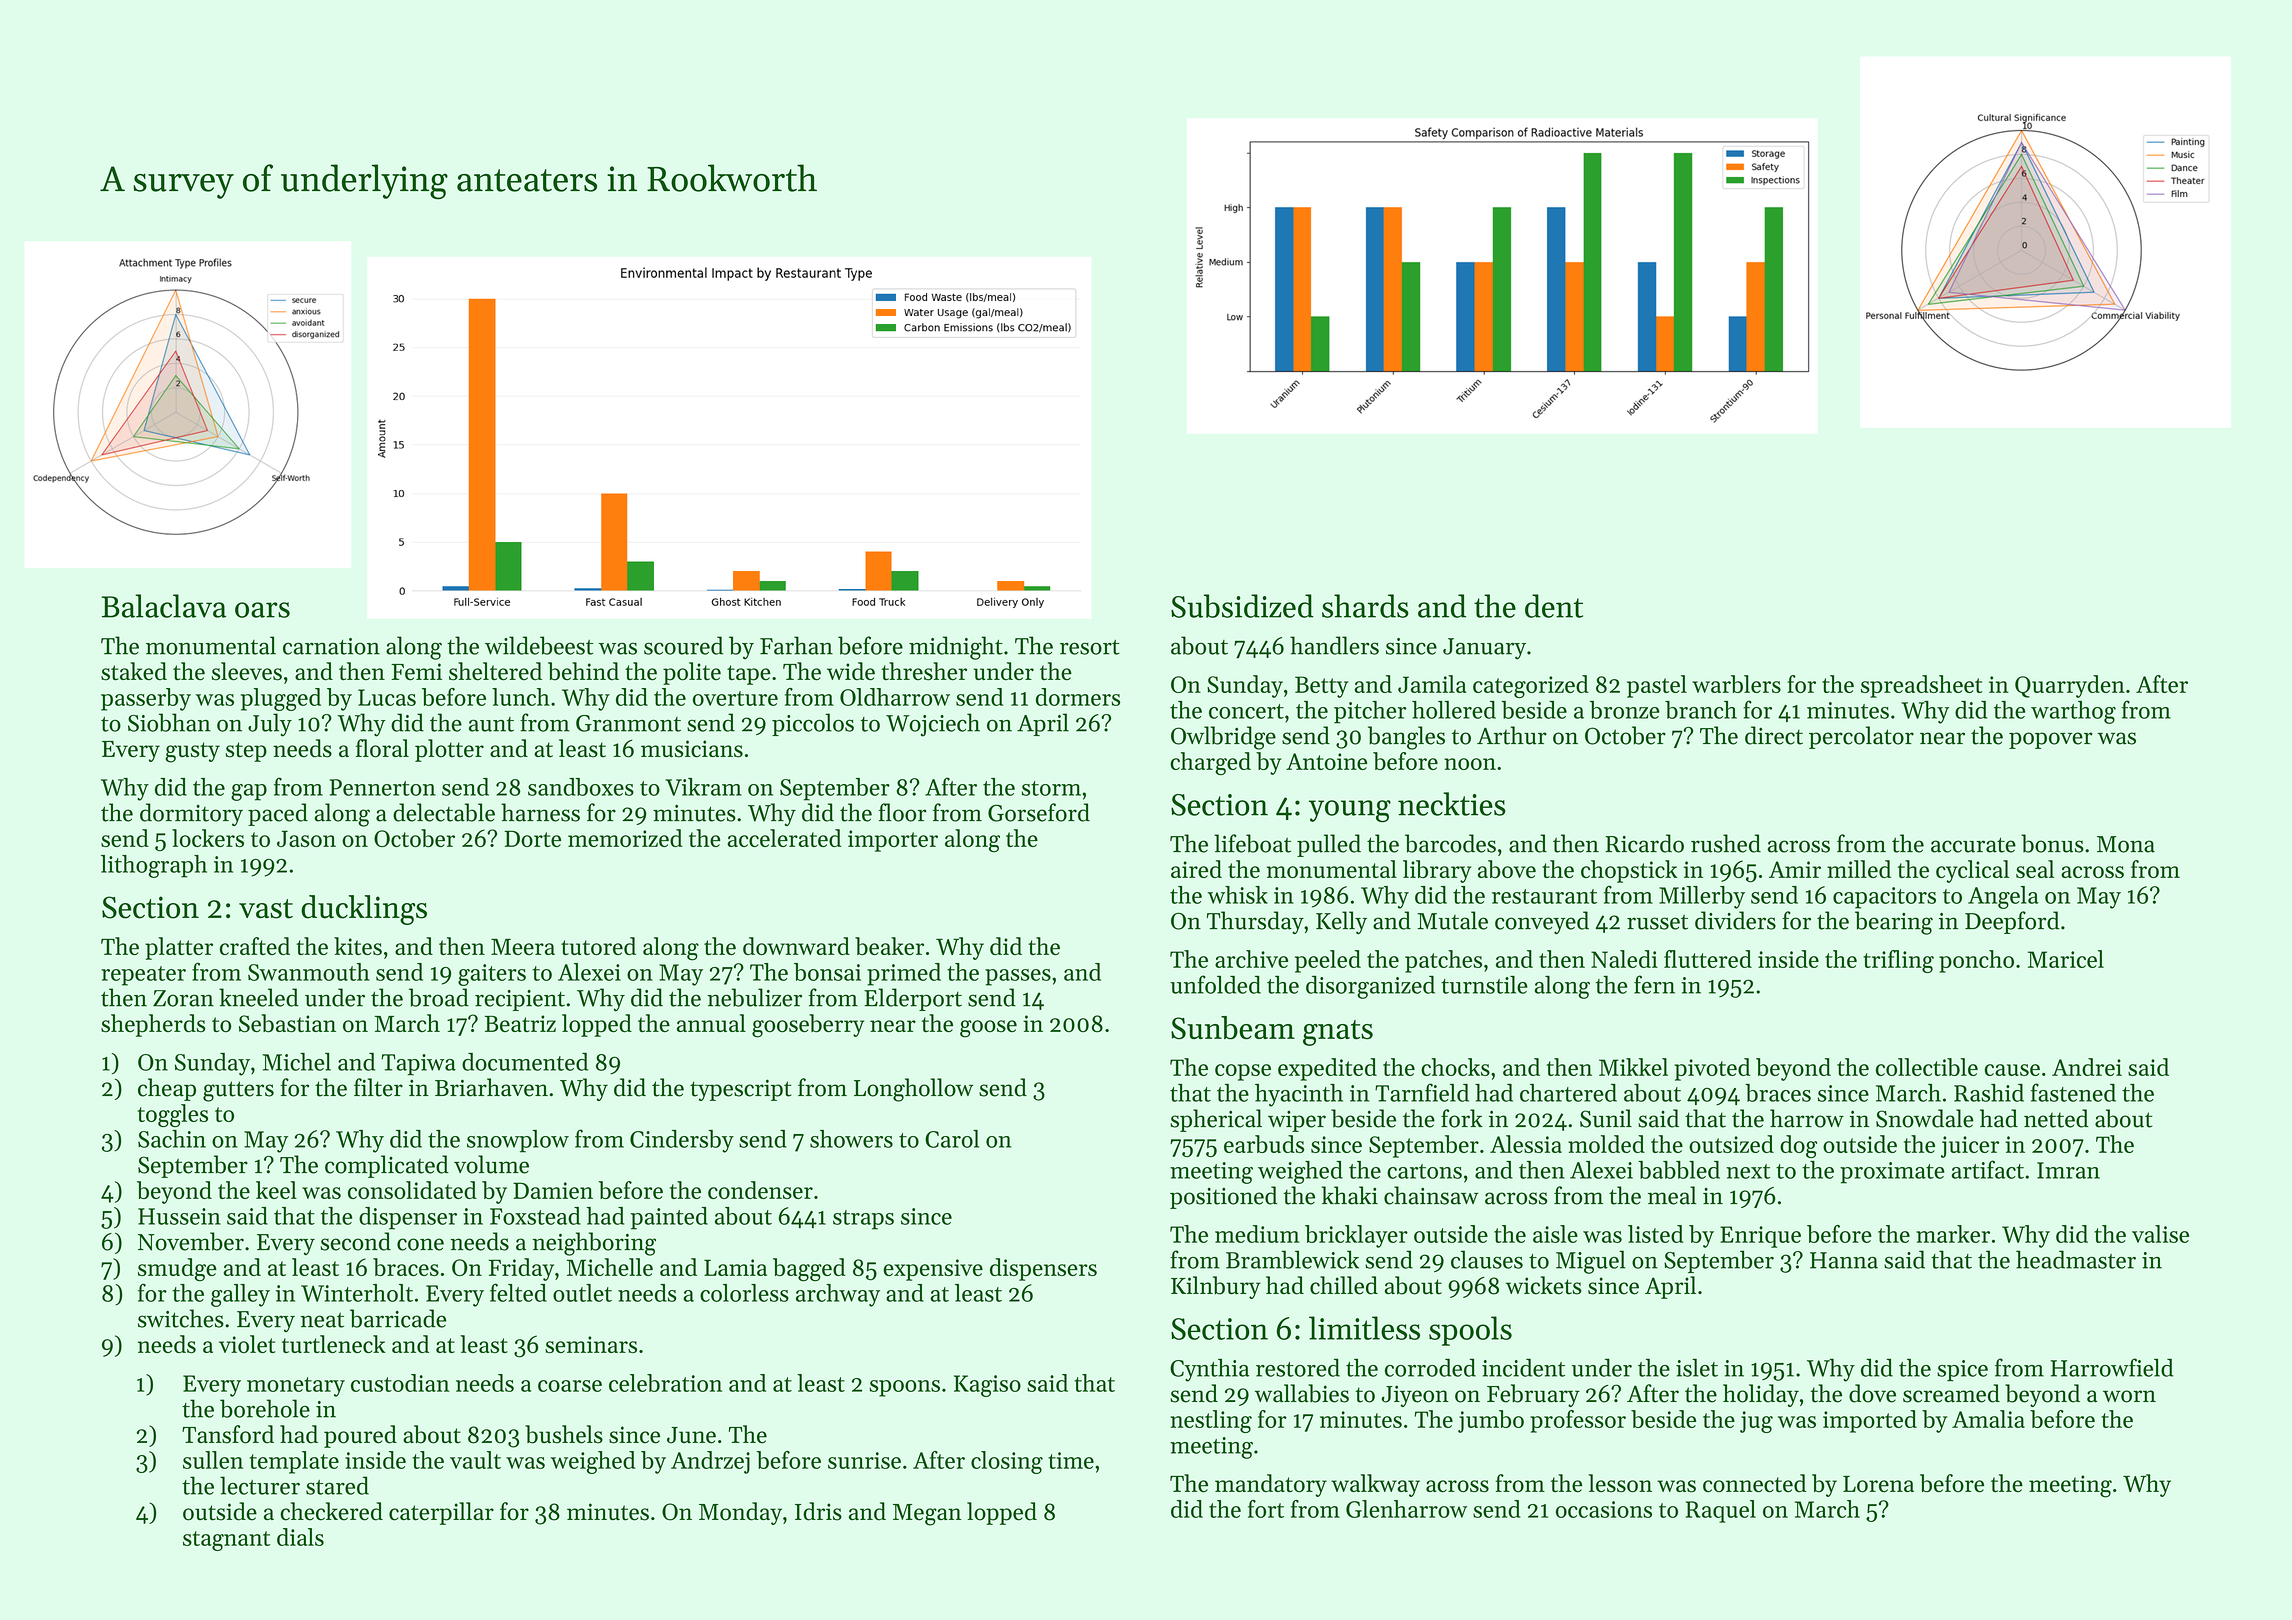 This screenshot has height=1620, width=2292. What do you see at coordinates (784, 838) in the screenshot?
I see `accelerated` at bounding box center [784, 838].
